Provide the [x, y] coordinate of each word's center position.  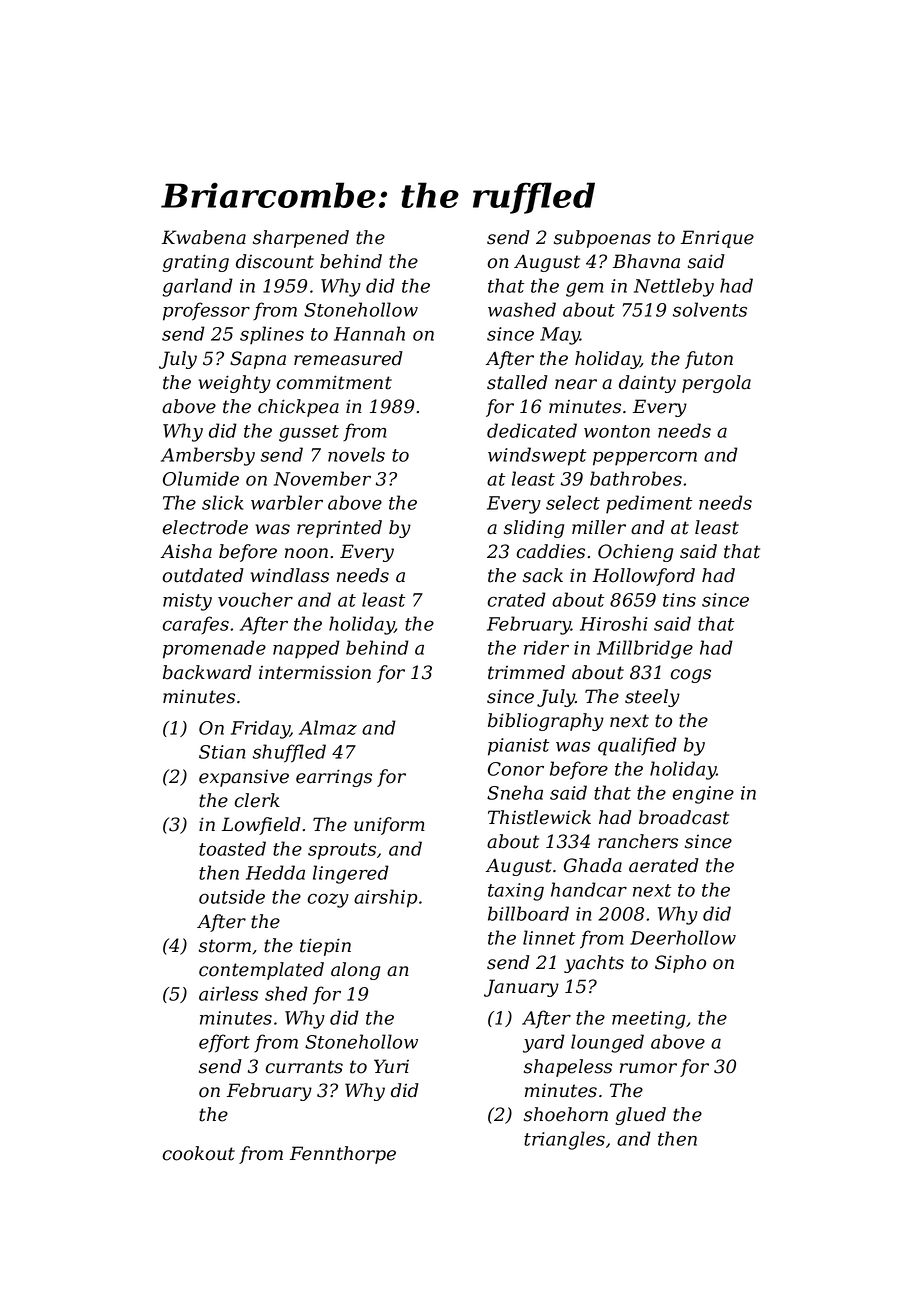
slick [222, 502]
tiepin [325, 947]
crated [517, 599]
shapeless [568, 1068]
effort [224, 1043]
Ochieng [635, 553]
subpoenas [602, 239]
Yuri [391, 1066]
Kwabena [204, 237]
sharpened [301, 239]
